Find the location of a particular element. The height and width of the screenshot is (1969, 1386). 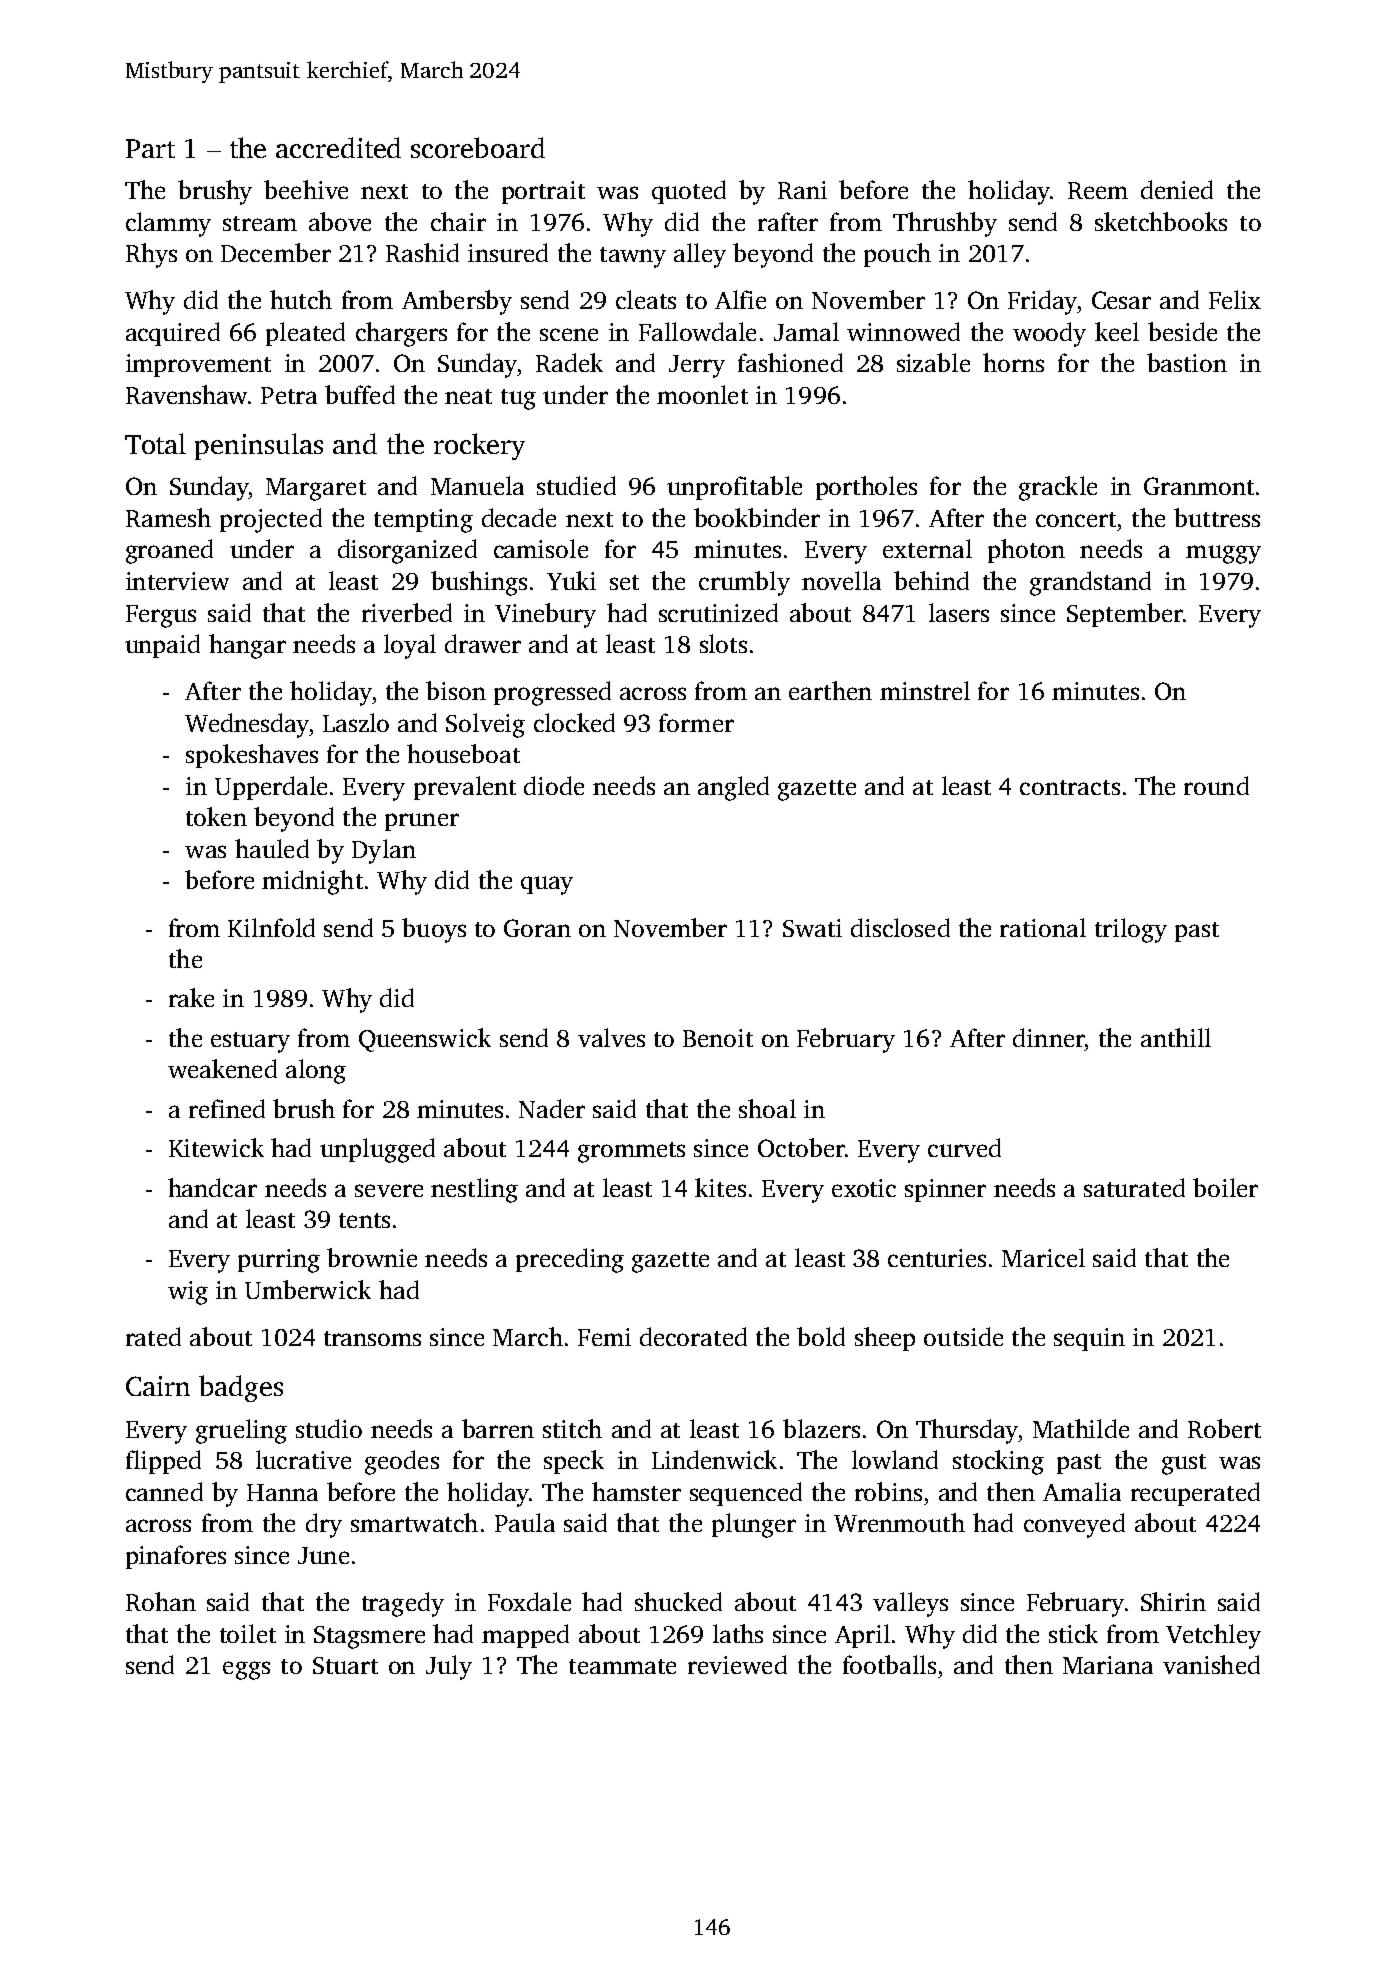

Ramesh is located at coordinates (168, 517).
